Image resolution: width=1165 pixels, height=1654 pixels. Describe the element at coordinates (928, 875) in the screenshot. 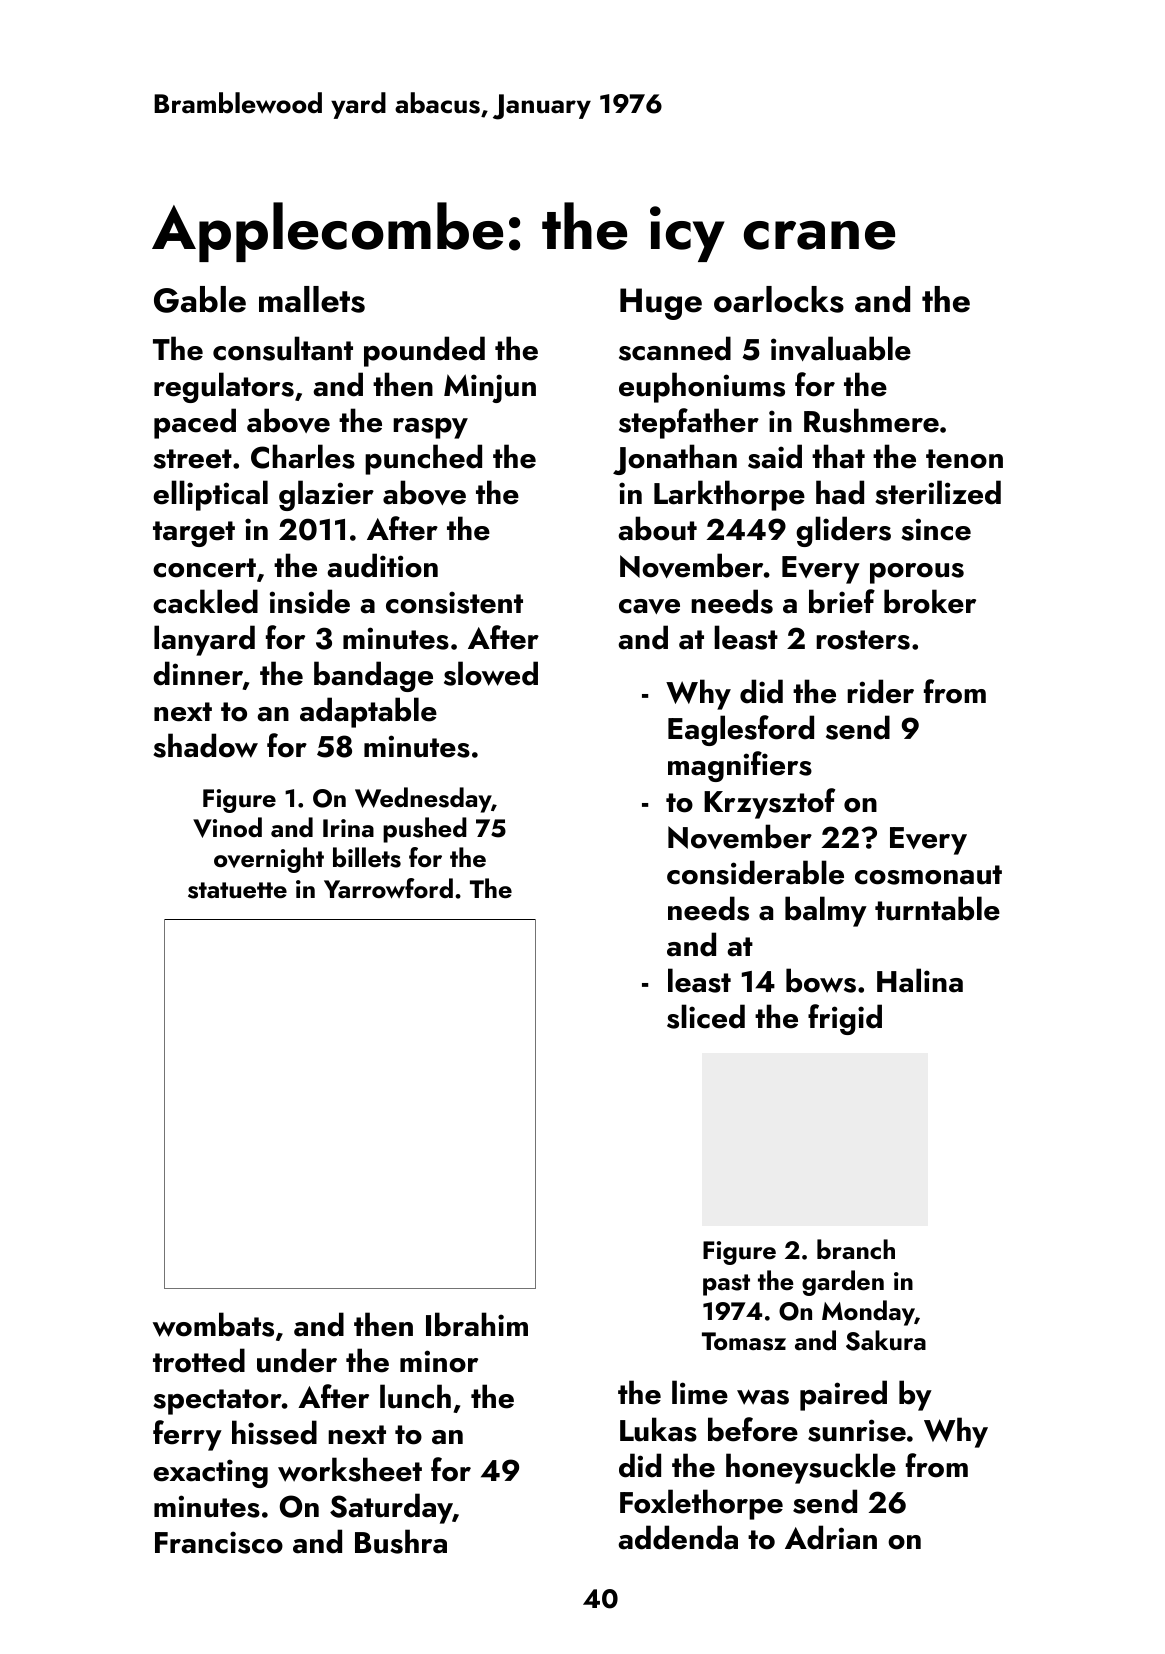

I see `cosmonaut` at that location.
